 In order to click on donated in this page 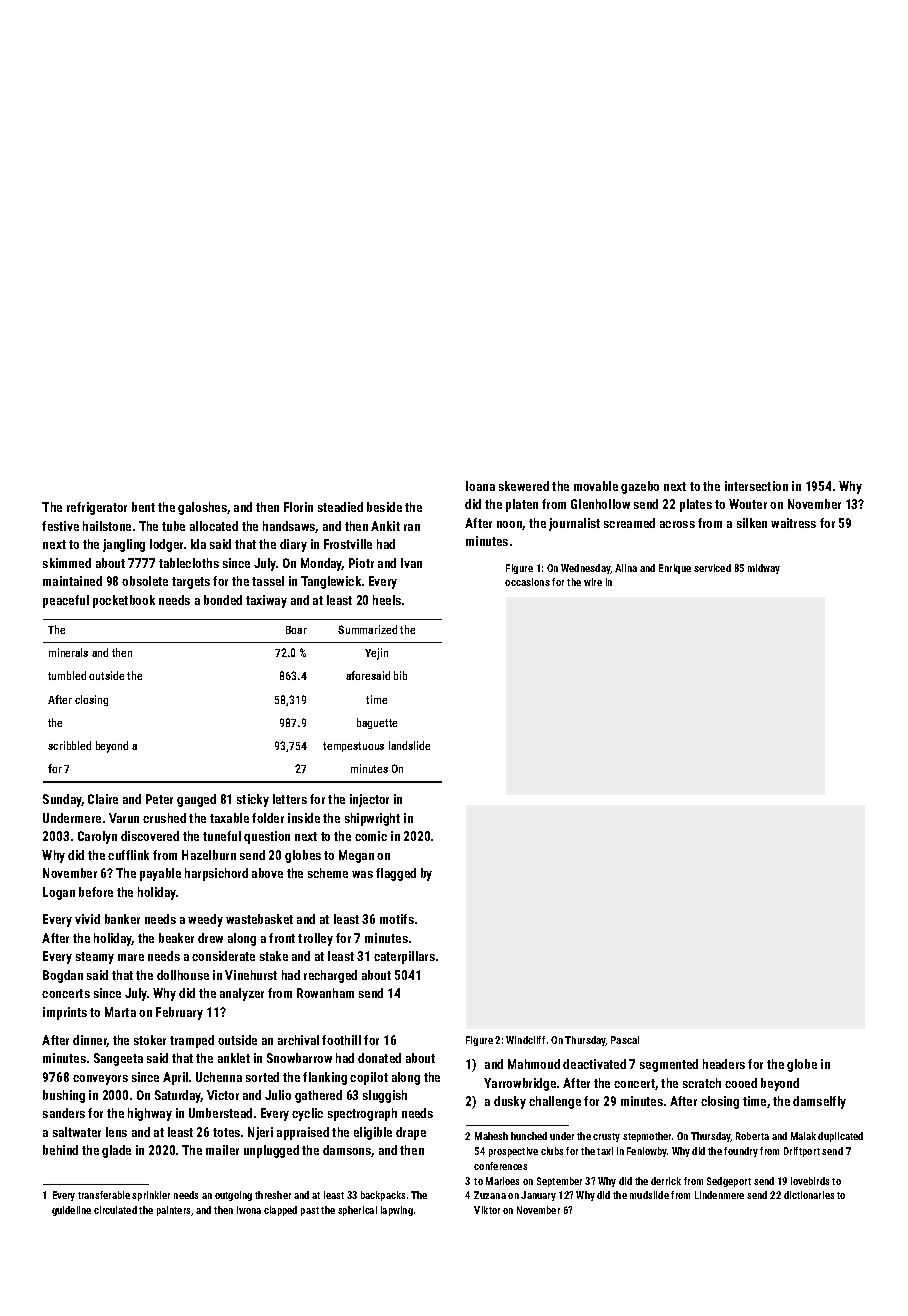, I will do `click(379, 1058)`.
